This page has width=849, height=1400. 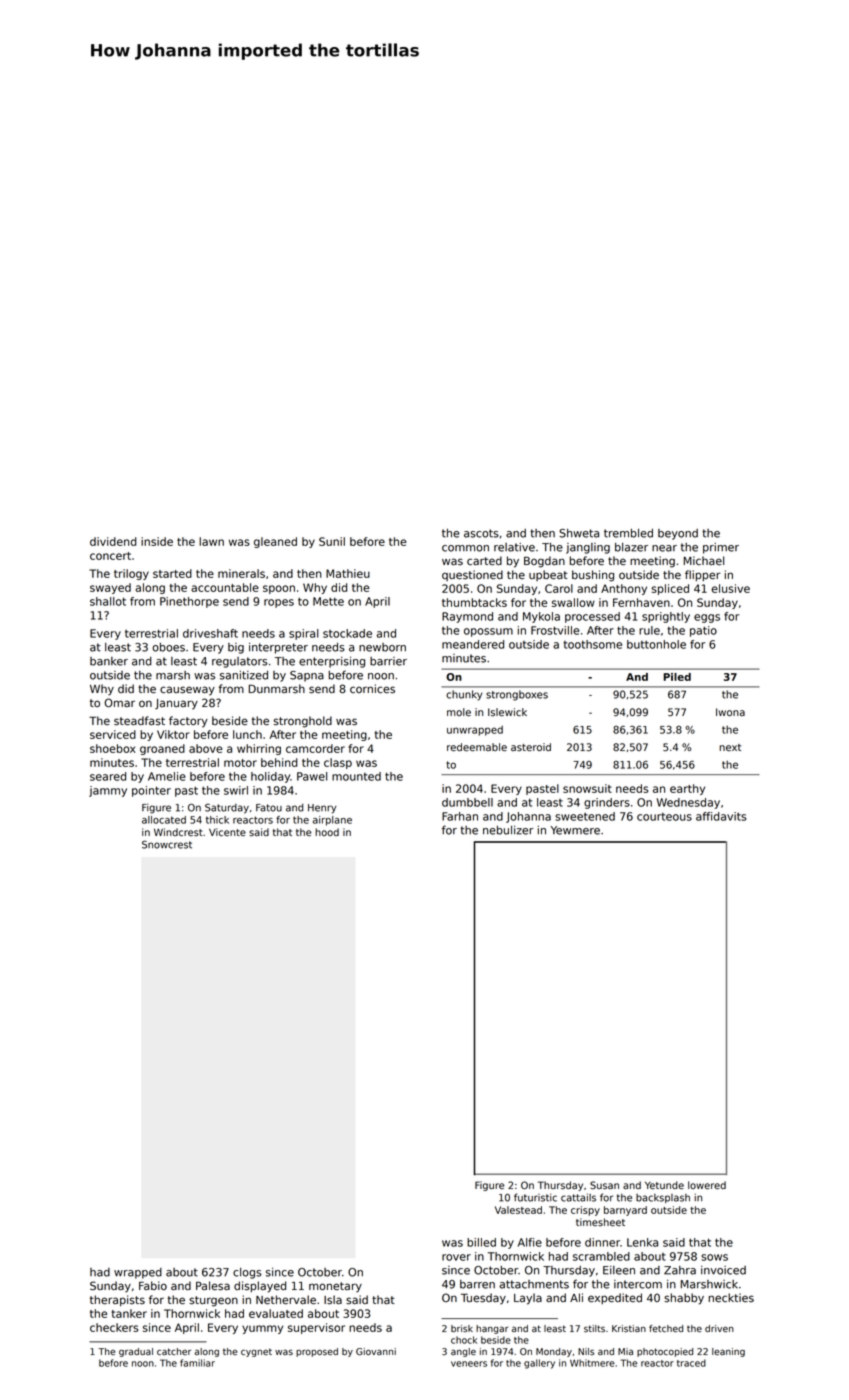 What do you see at coordinates (328, 601) in the page?
I see `Mette` at bounding box center [328, 601].
